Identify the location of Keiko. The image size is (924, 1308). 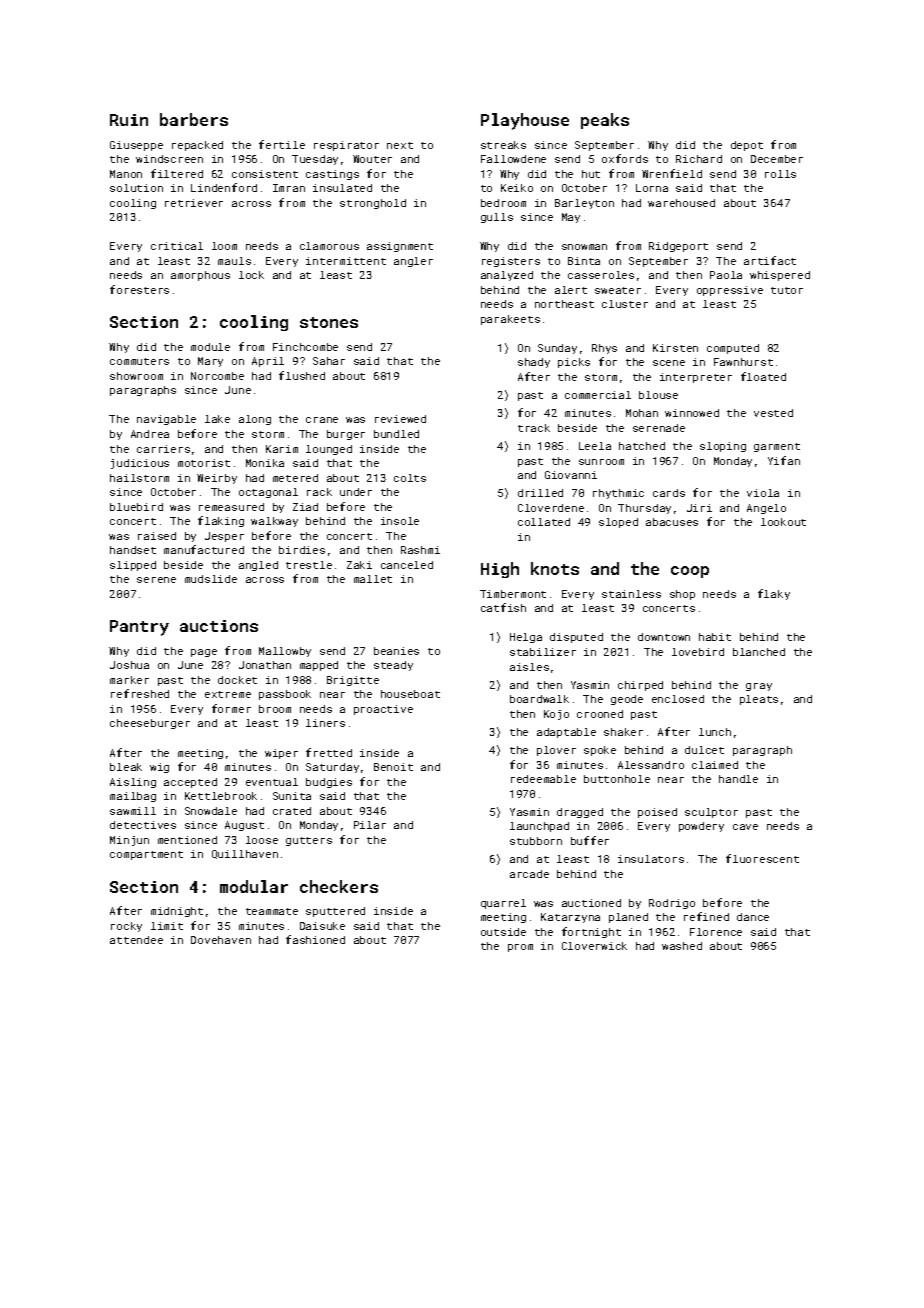
(517, 188).
